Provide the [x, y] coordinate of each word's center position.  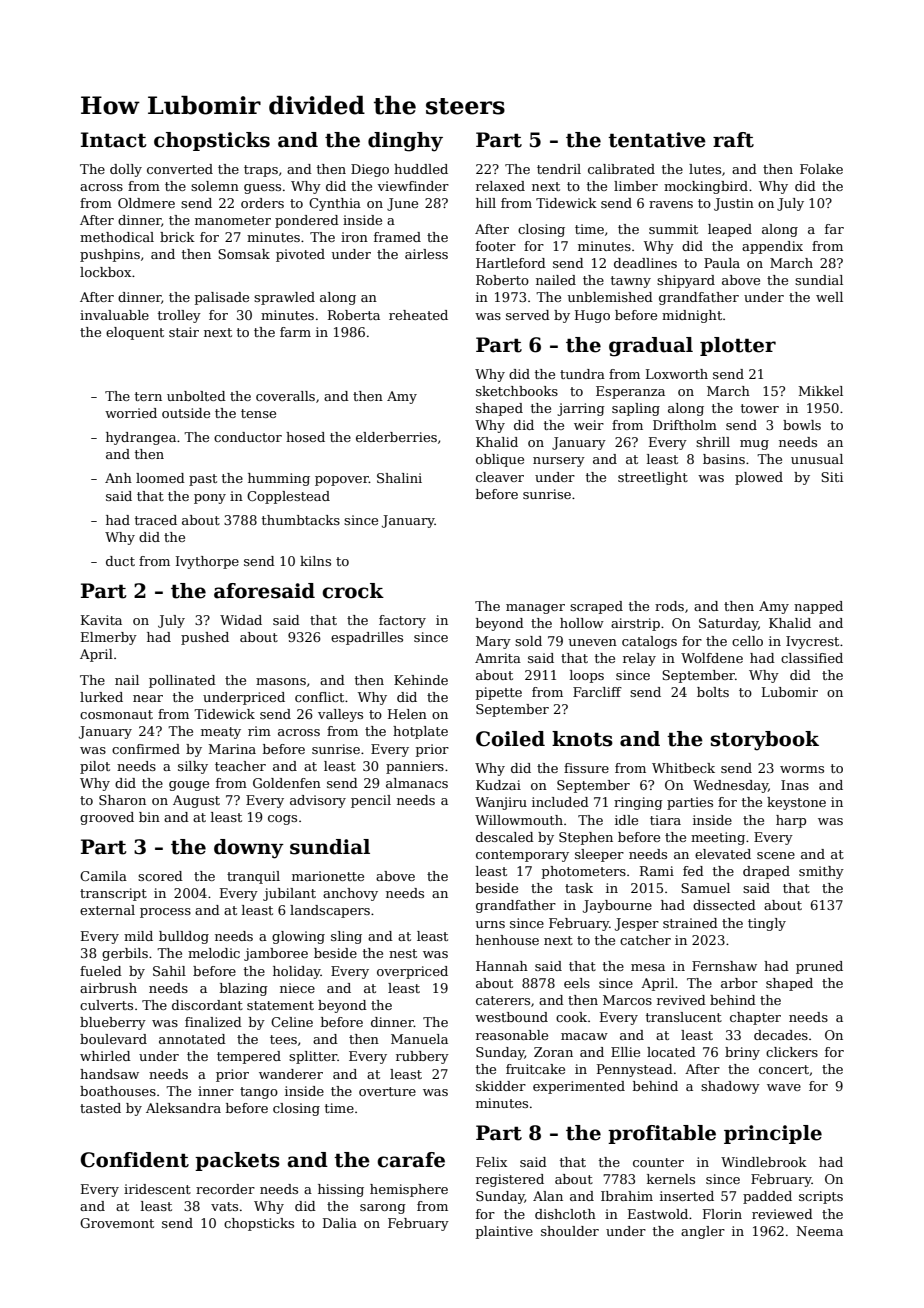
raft [733, 140]
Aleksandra [183, 1108]
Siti [832, 477]
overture [387, 1091]
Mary [493, 642]
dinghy [405, 142]
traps [261, 171]
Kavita [101, 620]
